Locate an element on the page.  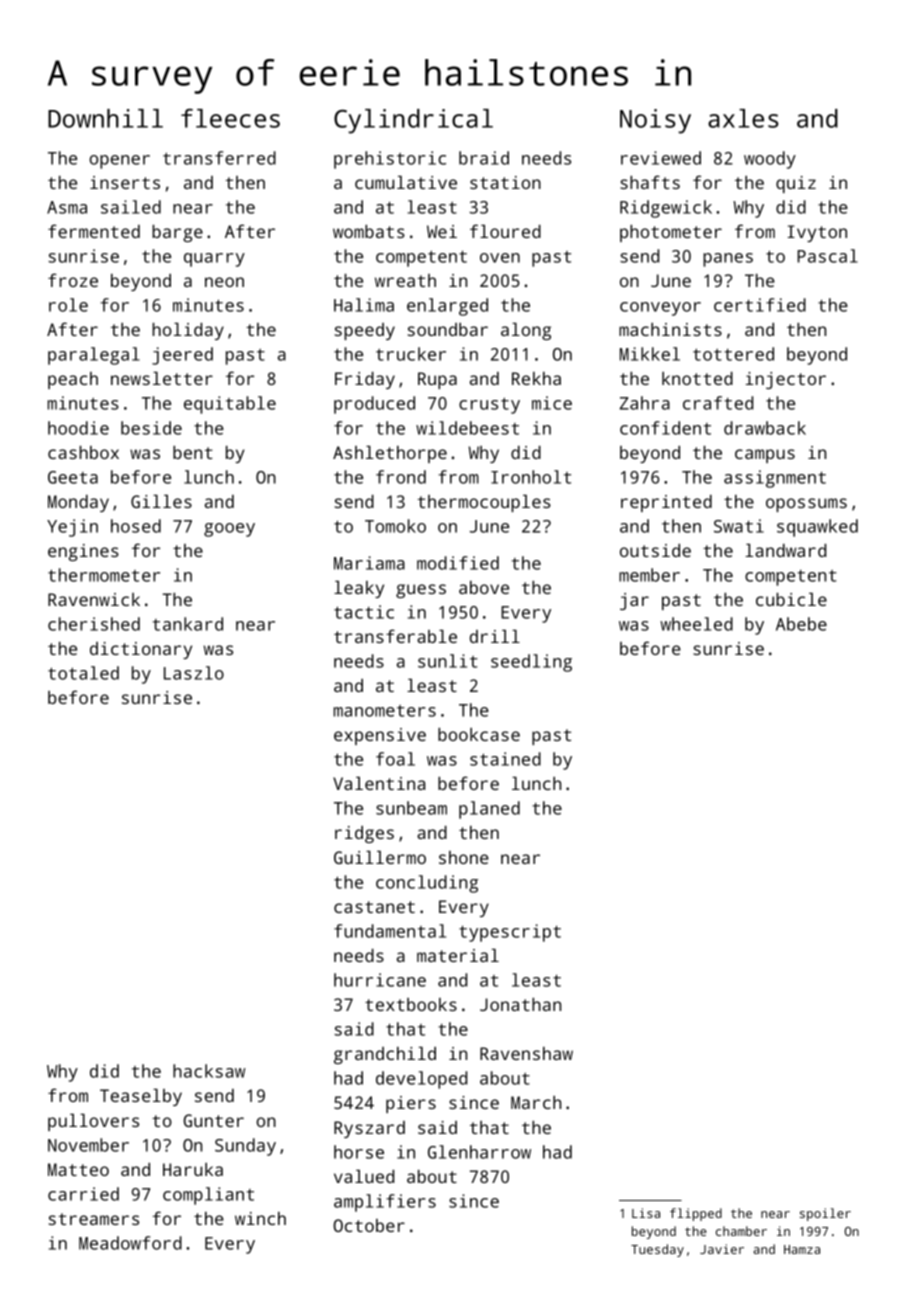
October is located at coordinates (369, 1225).
